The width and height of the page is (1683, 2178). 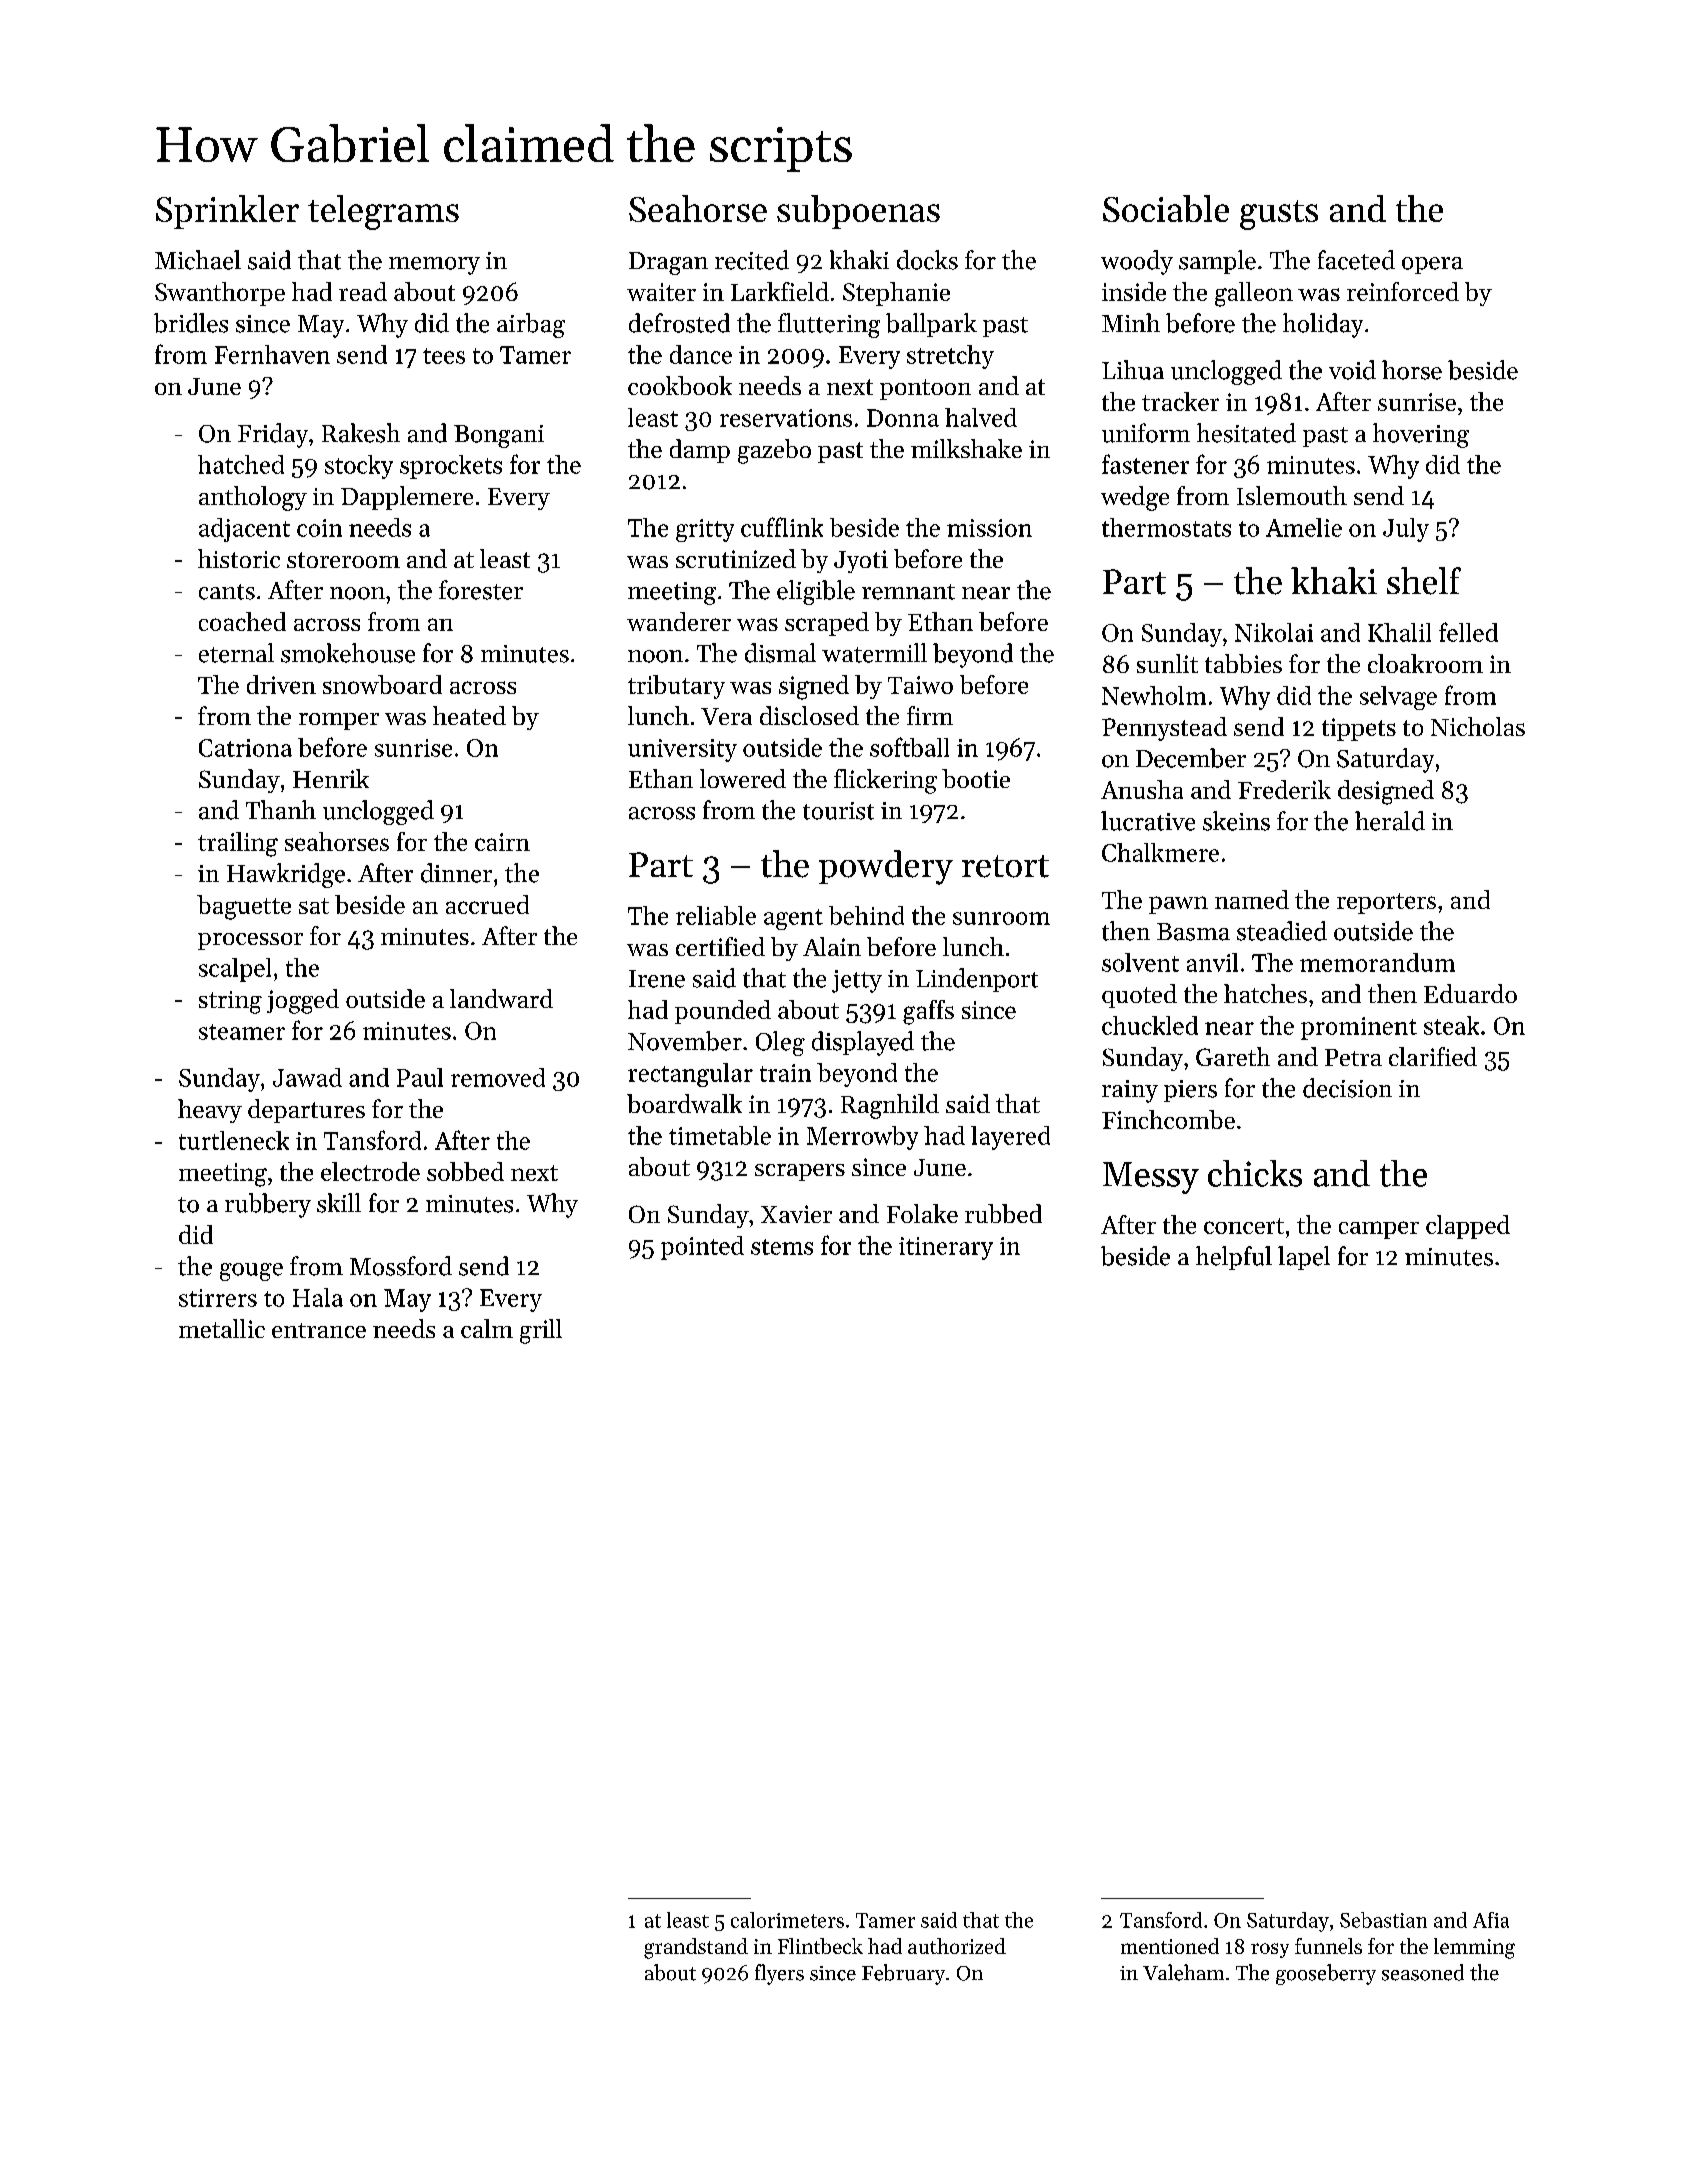 I want to click on lapel, so click(x=1304, y=1258).
